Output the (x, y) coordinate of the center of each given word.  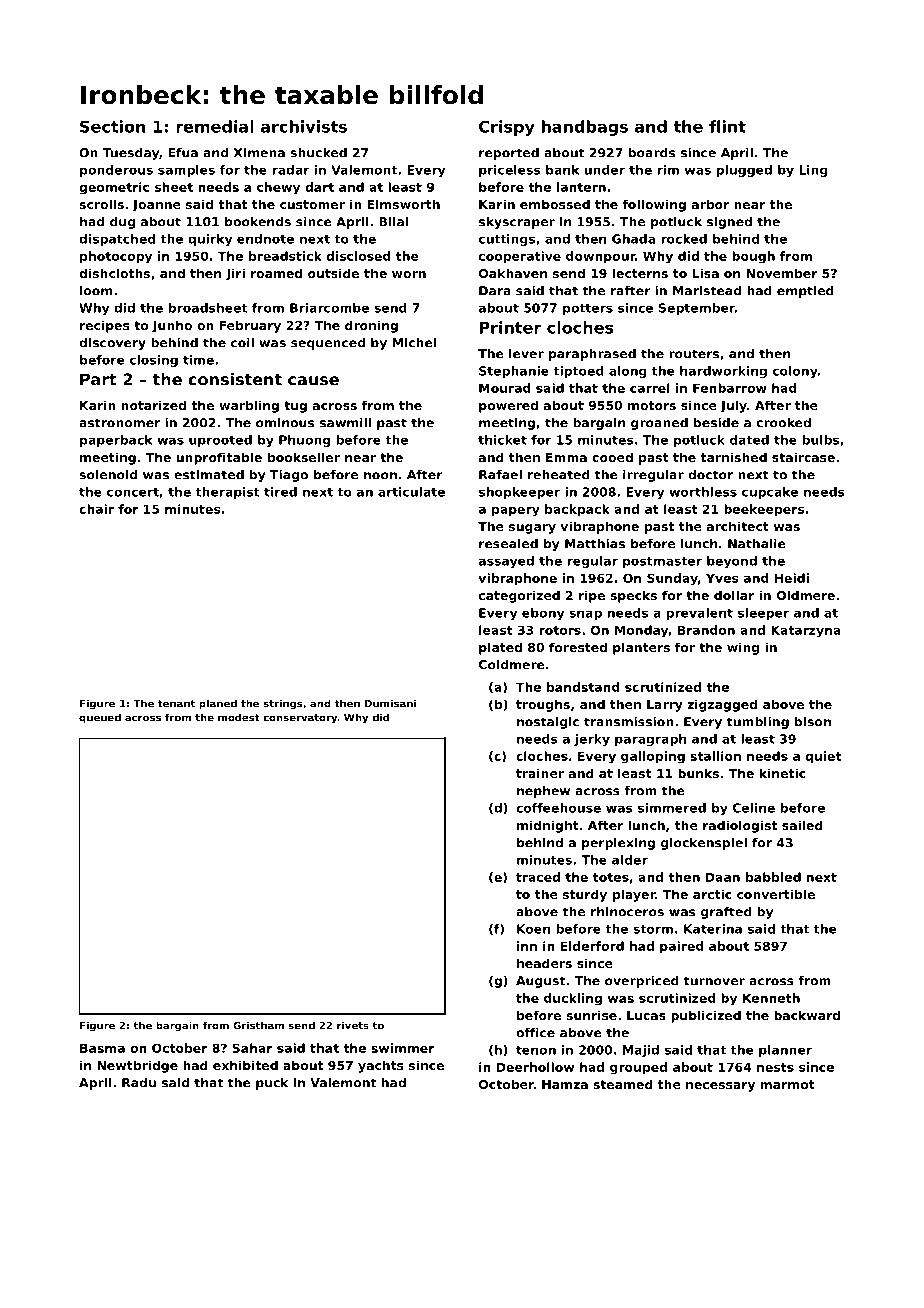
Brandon (706, 630)
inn (527, 946)
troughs (543, 705)
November (782, 273)
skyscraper (517, 223)
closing (154, 361)
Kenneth (771, 998)
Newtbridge (137, 1066)
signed (729, 223)
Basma (102, 1048)
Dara (495, 291)
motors (652, 405)
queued (100, 718)
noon (380, 476)
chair (96, 509)
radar (291, 170)
